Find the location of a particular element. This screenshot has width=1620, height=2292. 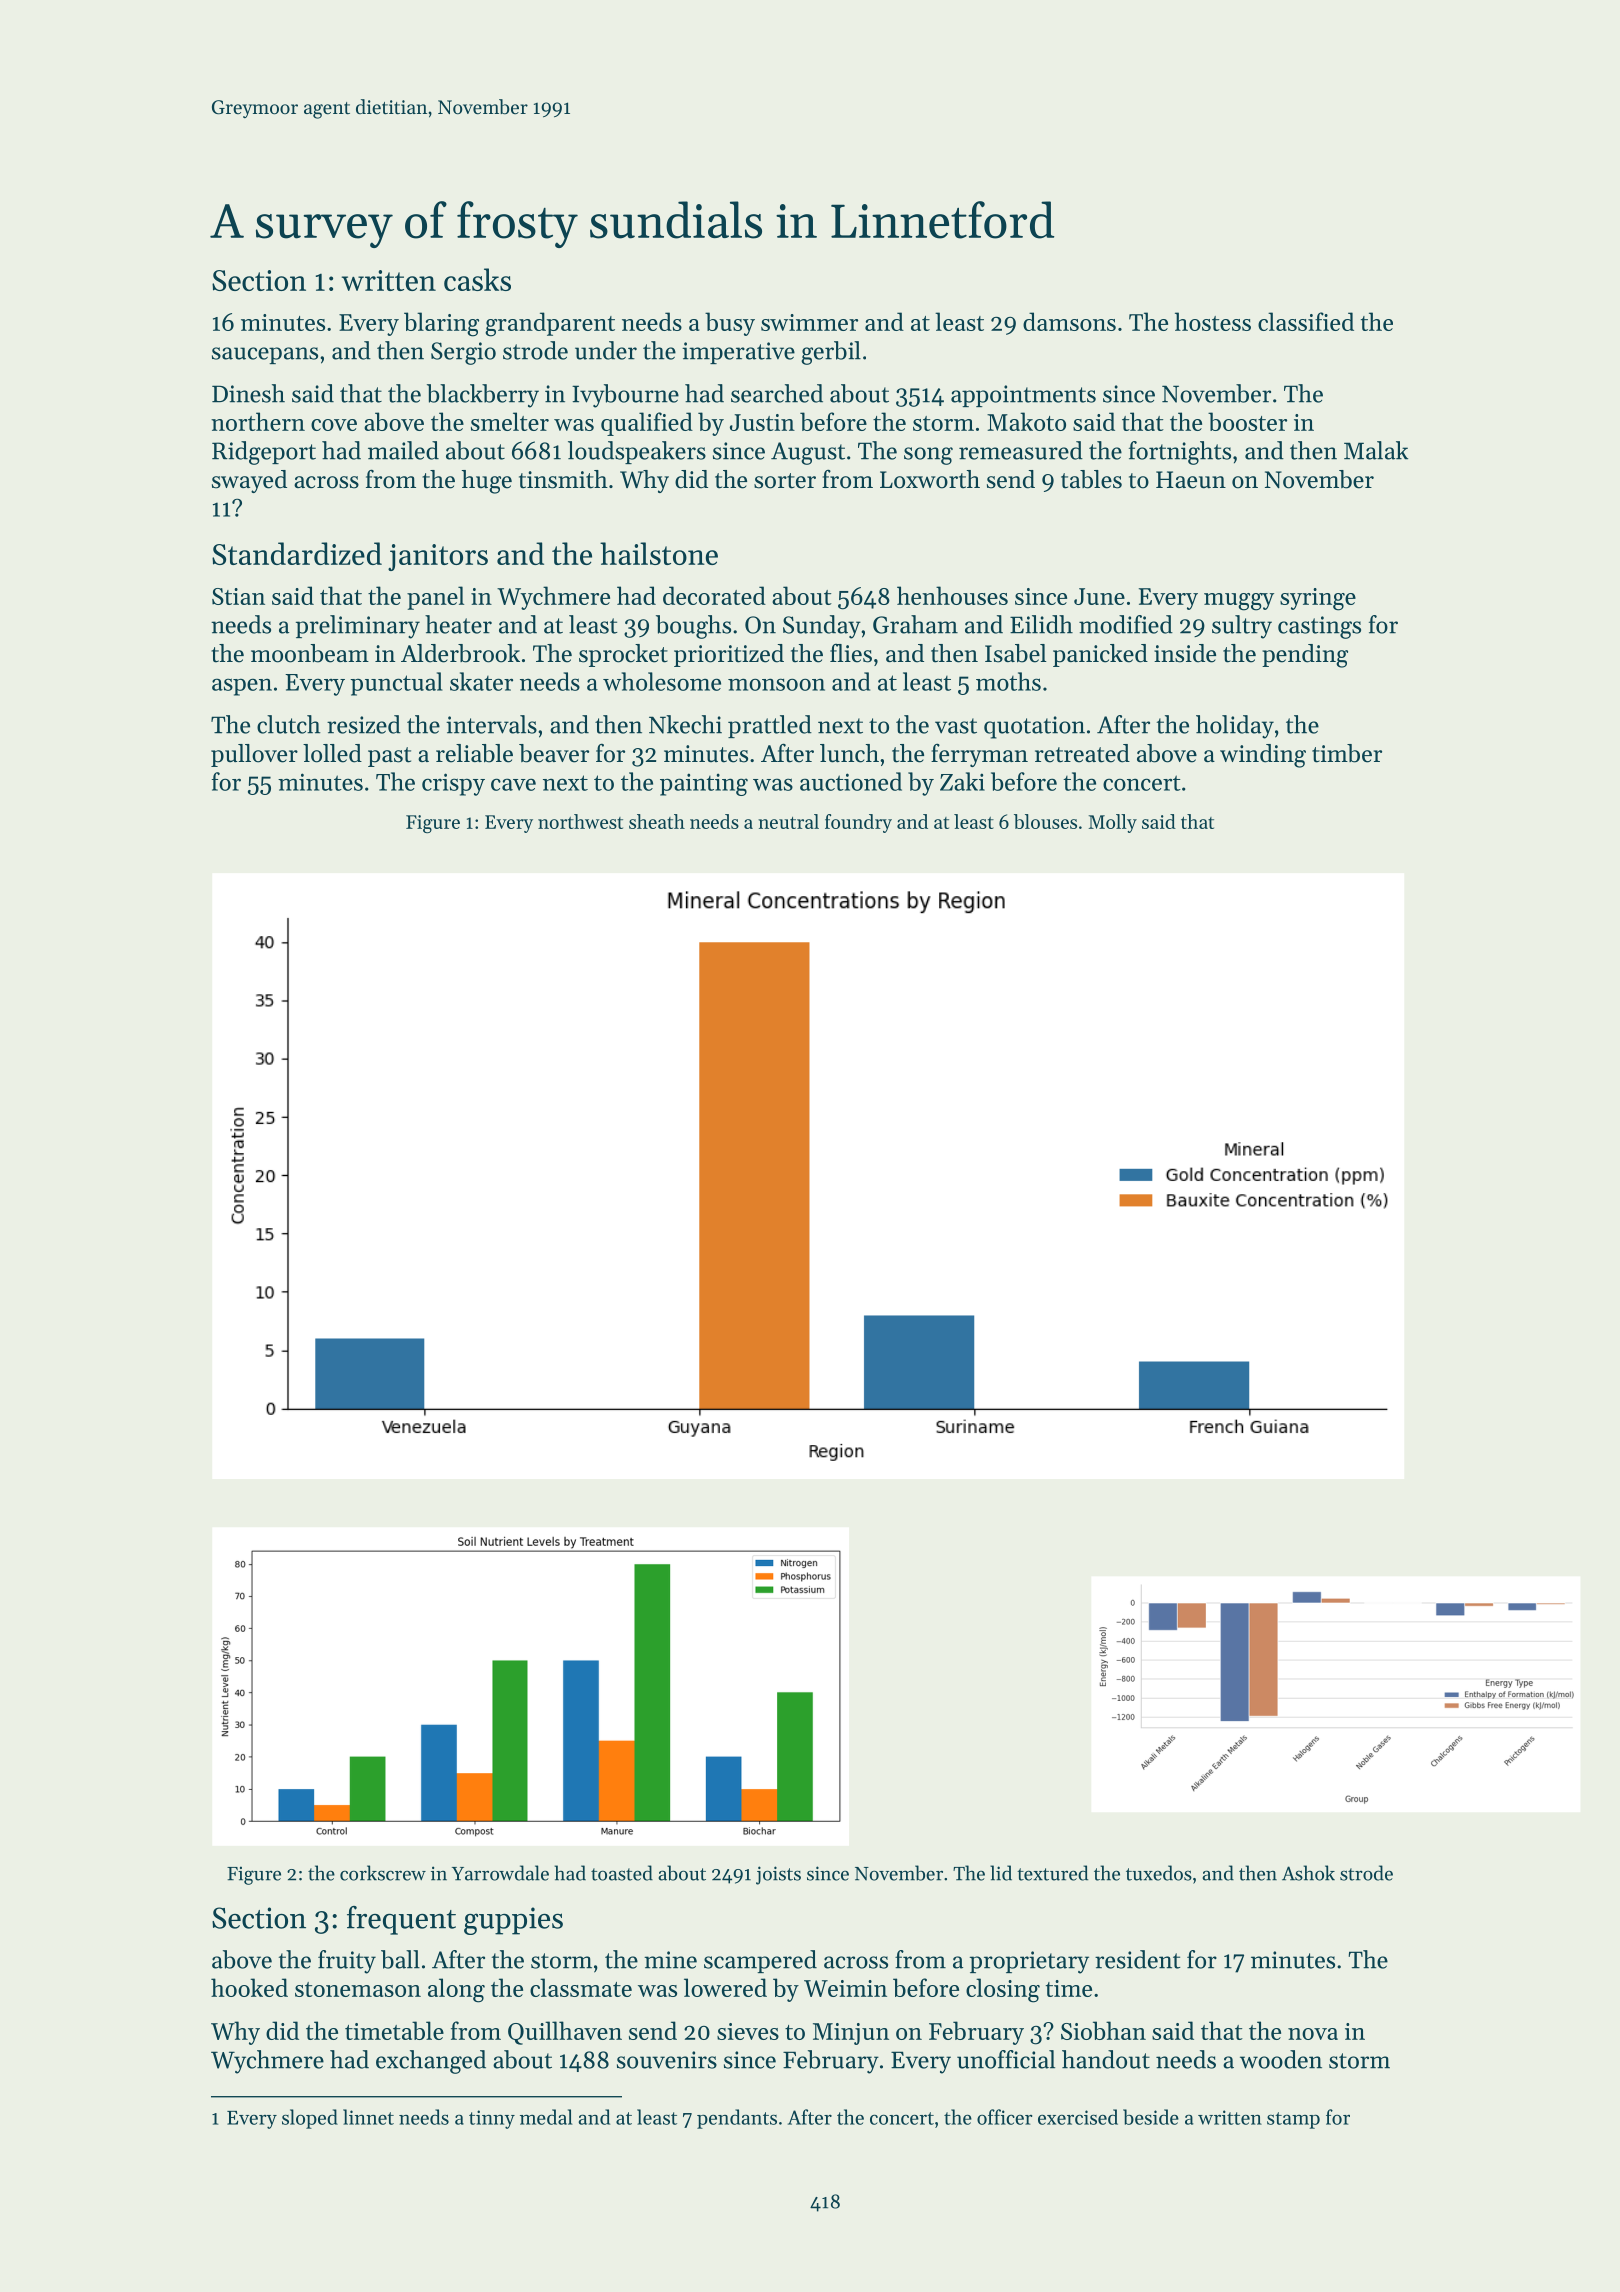

Ashok is located at coordinates (1308, 1873).
